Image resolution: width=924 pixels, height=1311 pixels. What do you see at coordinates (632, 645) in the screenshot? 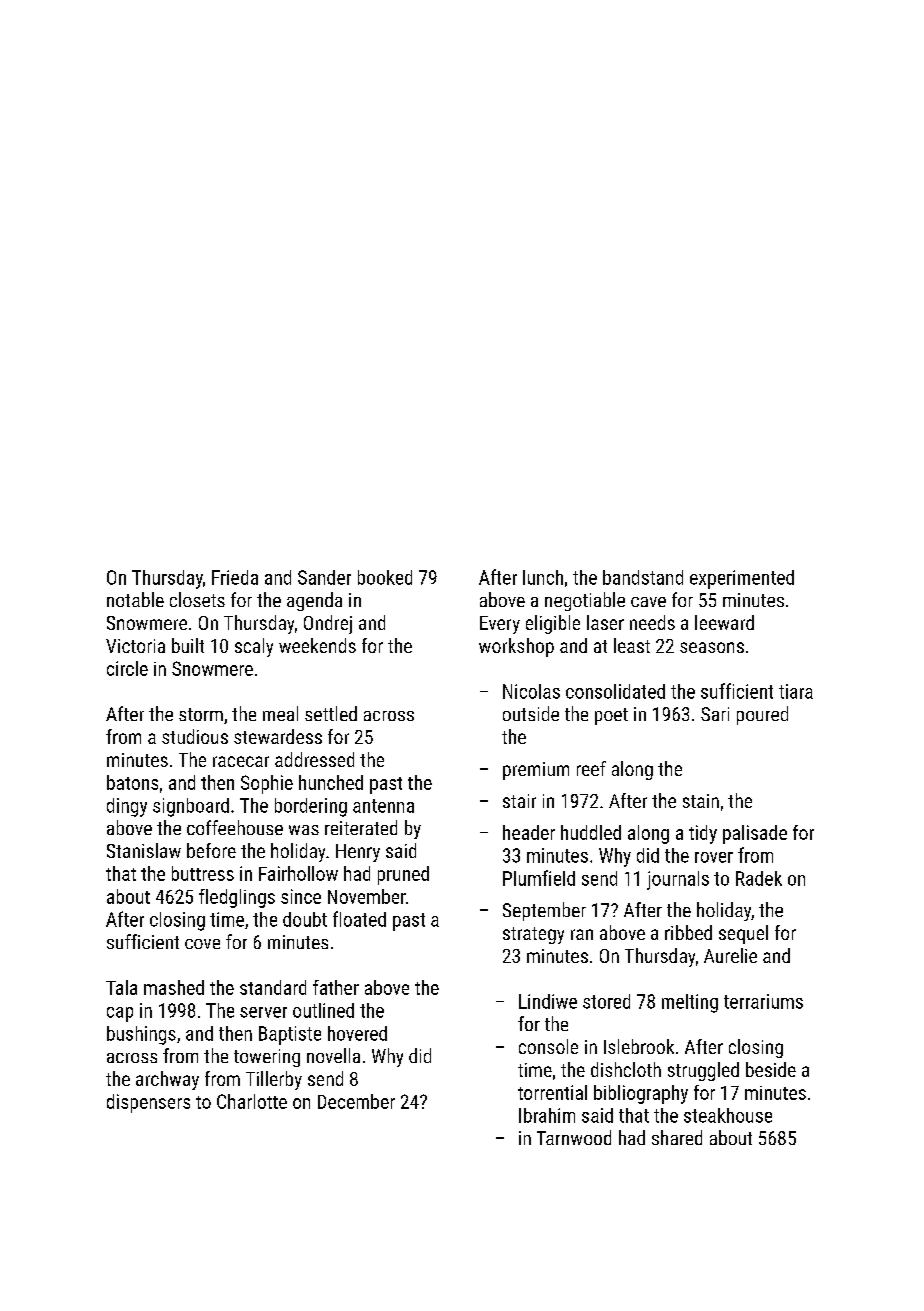
I see `least` at bounding box center [632, 645].
